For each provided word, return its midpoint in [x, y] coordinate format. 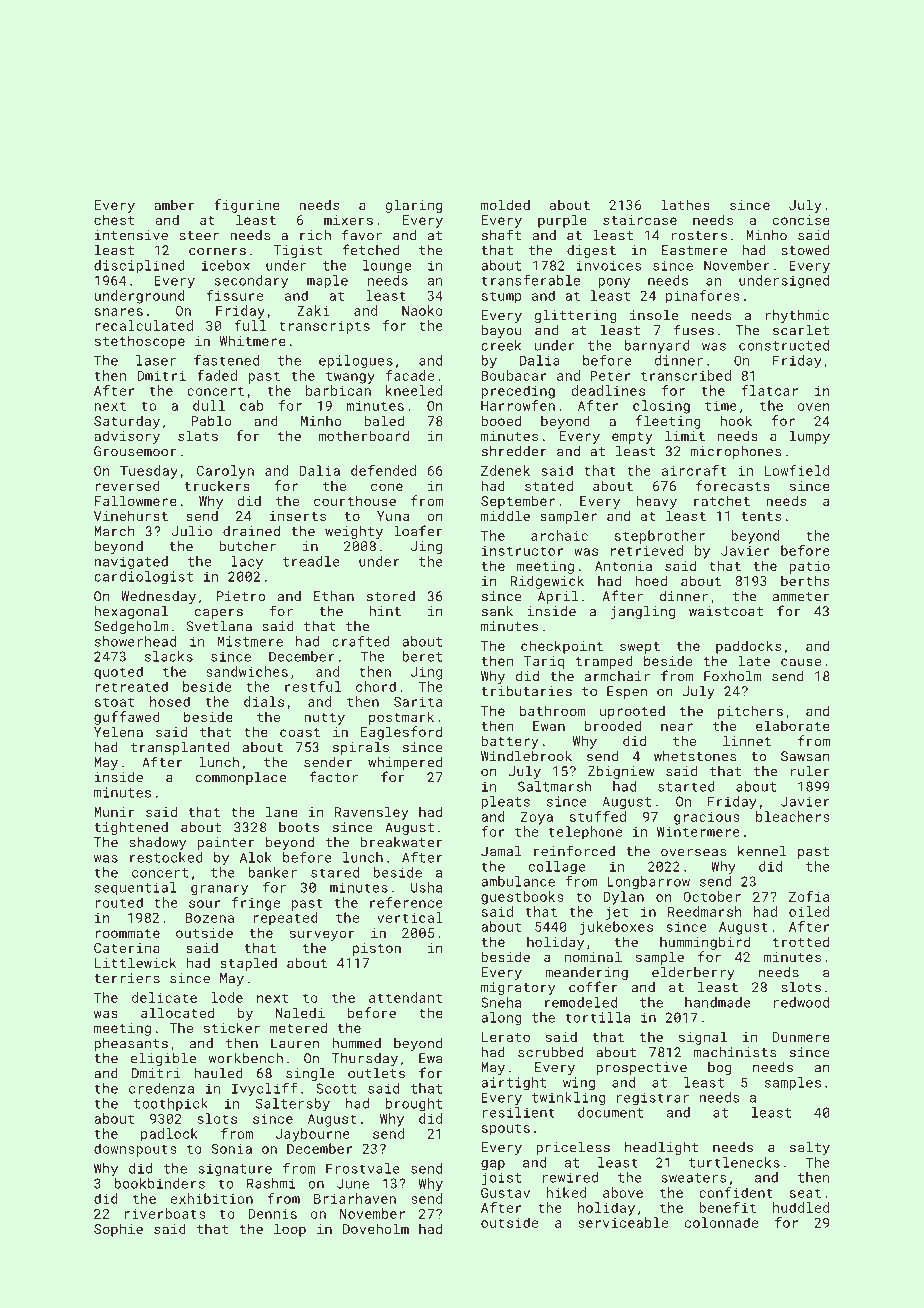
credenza [161, 1088]
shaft [501, 235]
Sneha [501, 1002]
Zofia [809, 896]
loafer [418, 531]
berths [805, 580]
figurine [247, 206]
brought [414, 1105]
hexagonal [131, 612]
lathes [685, 204]
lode [227, 997]
